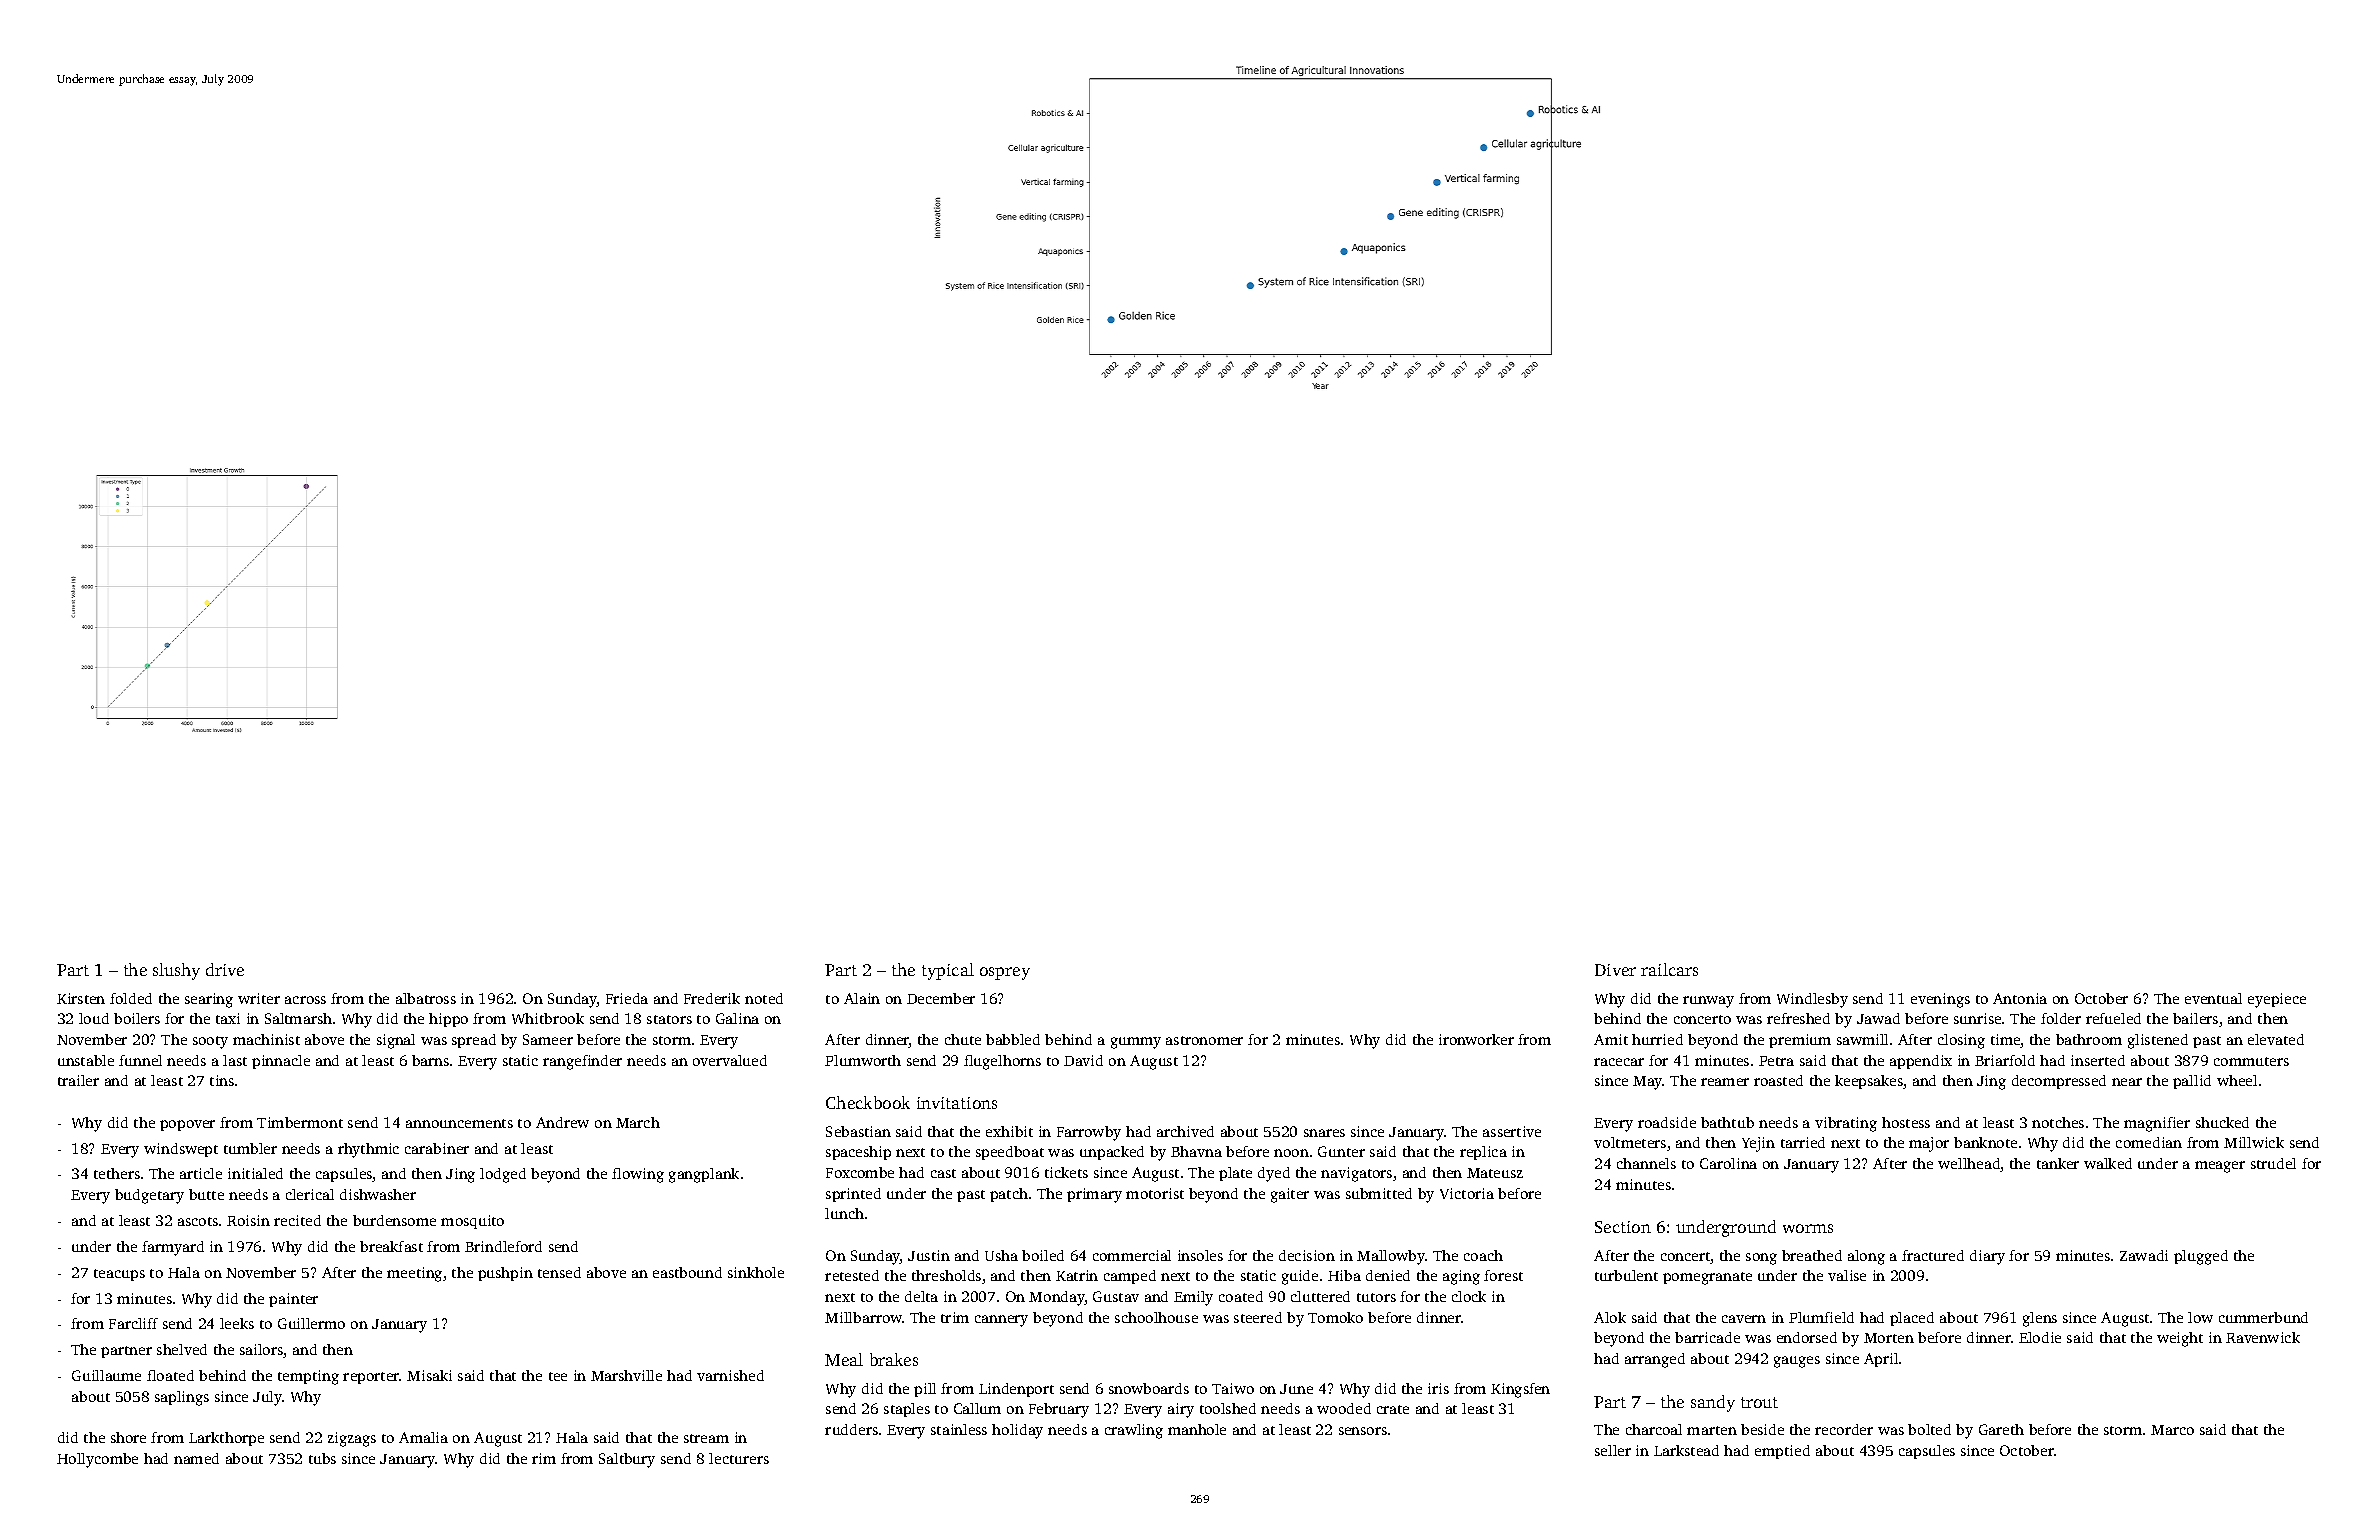 The image size is (2380, 1540). I want to click on tethers, so click(117, 1173).
